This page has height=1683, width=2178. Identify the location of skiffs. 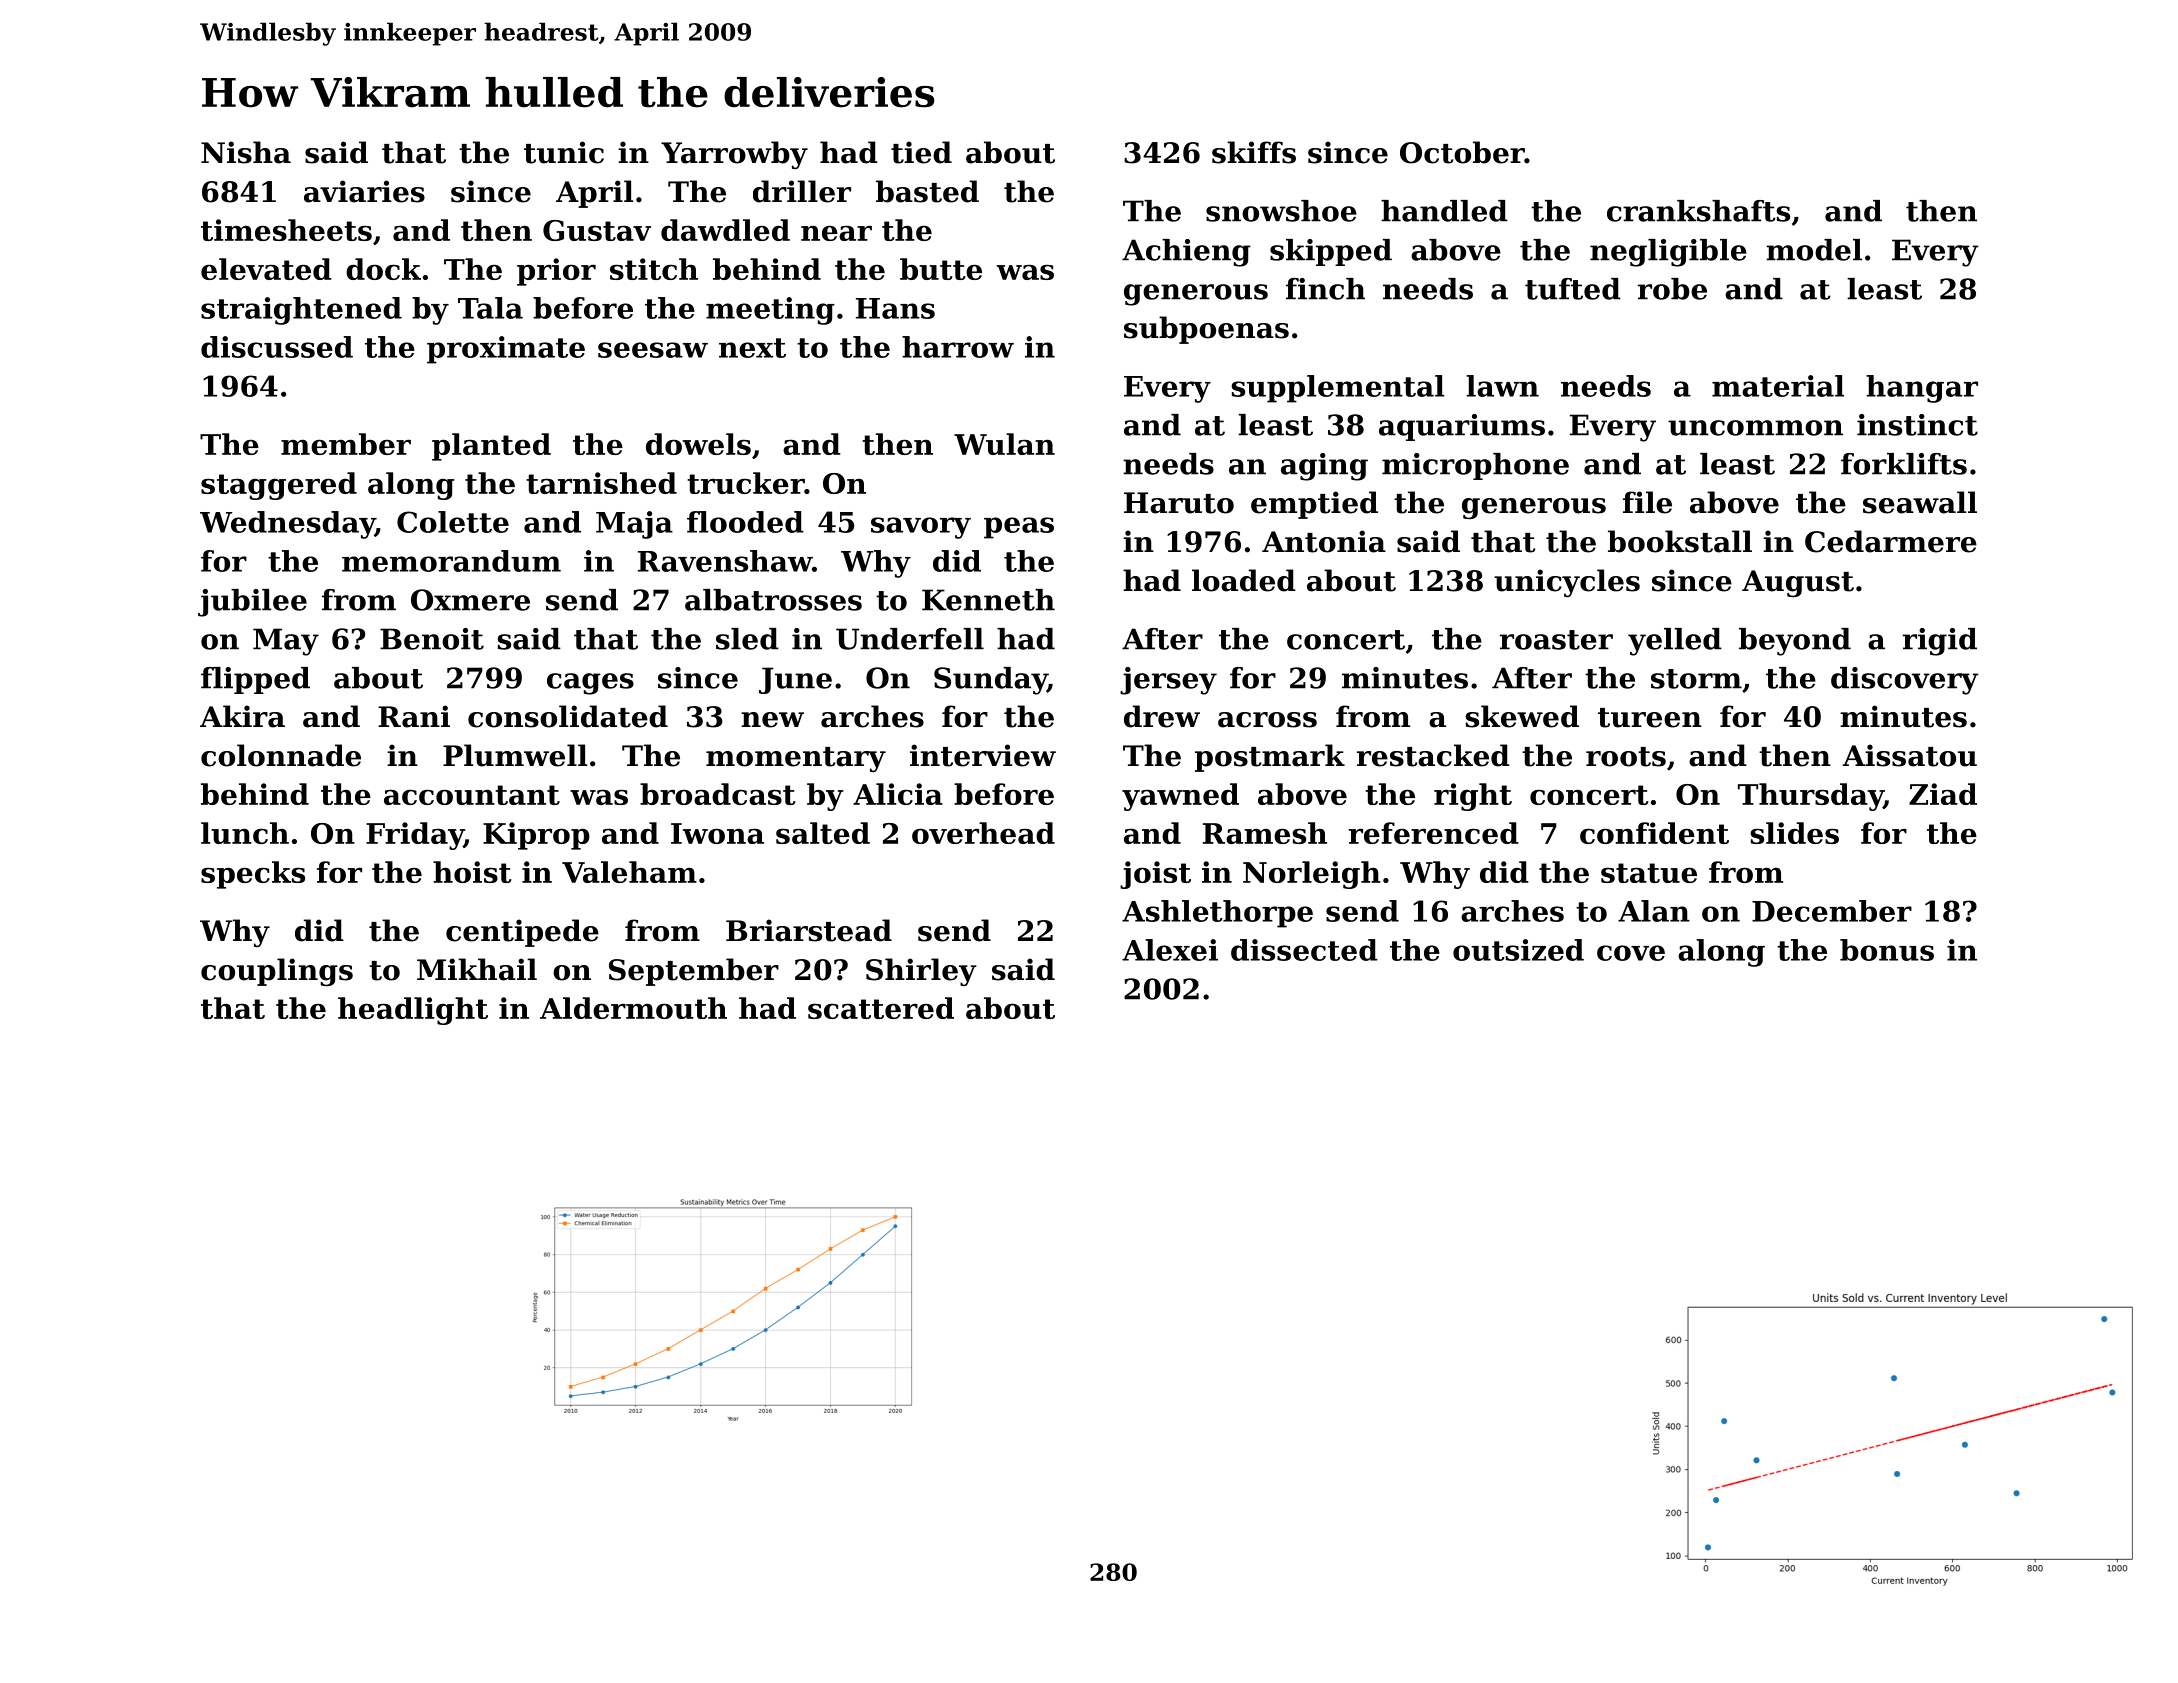
(1254, 152).
